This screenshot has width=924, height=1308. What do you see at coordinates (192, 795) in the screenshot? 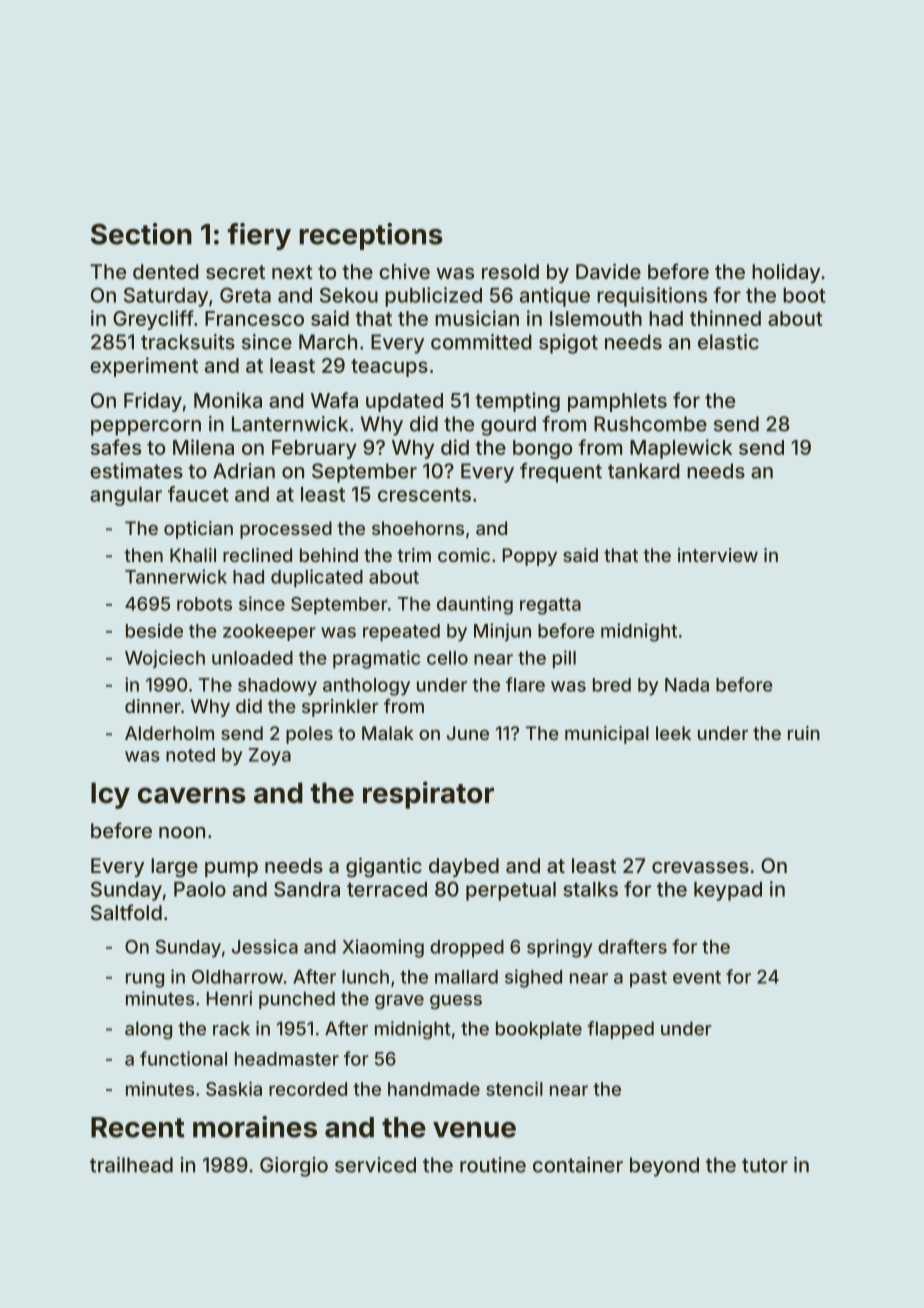
I see `caverns` at bounding box center [192, 795].
